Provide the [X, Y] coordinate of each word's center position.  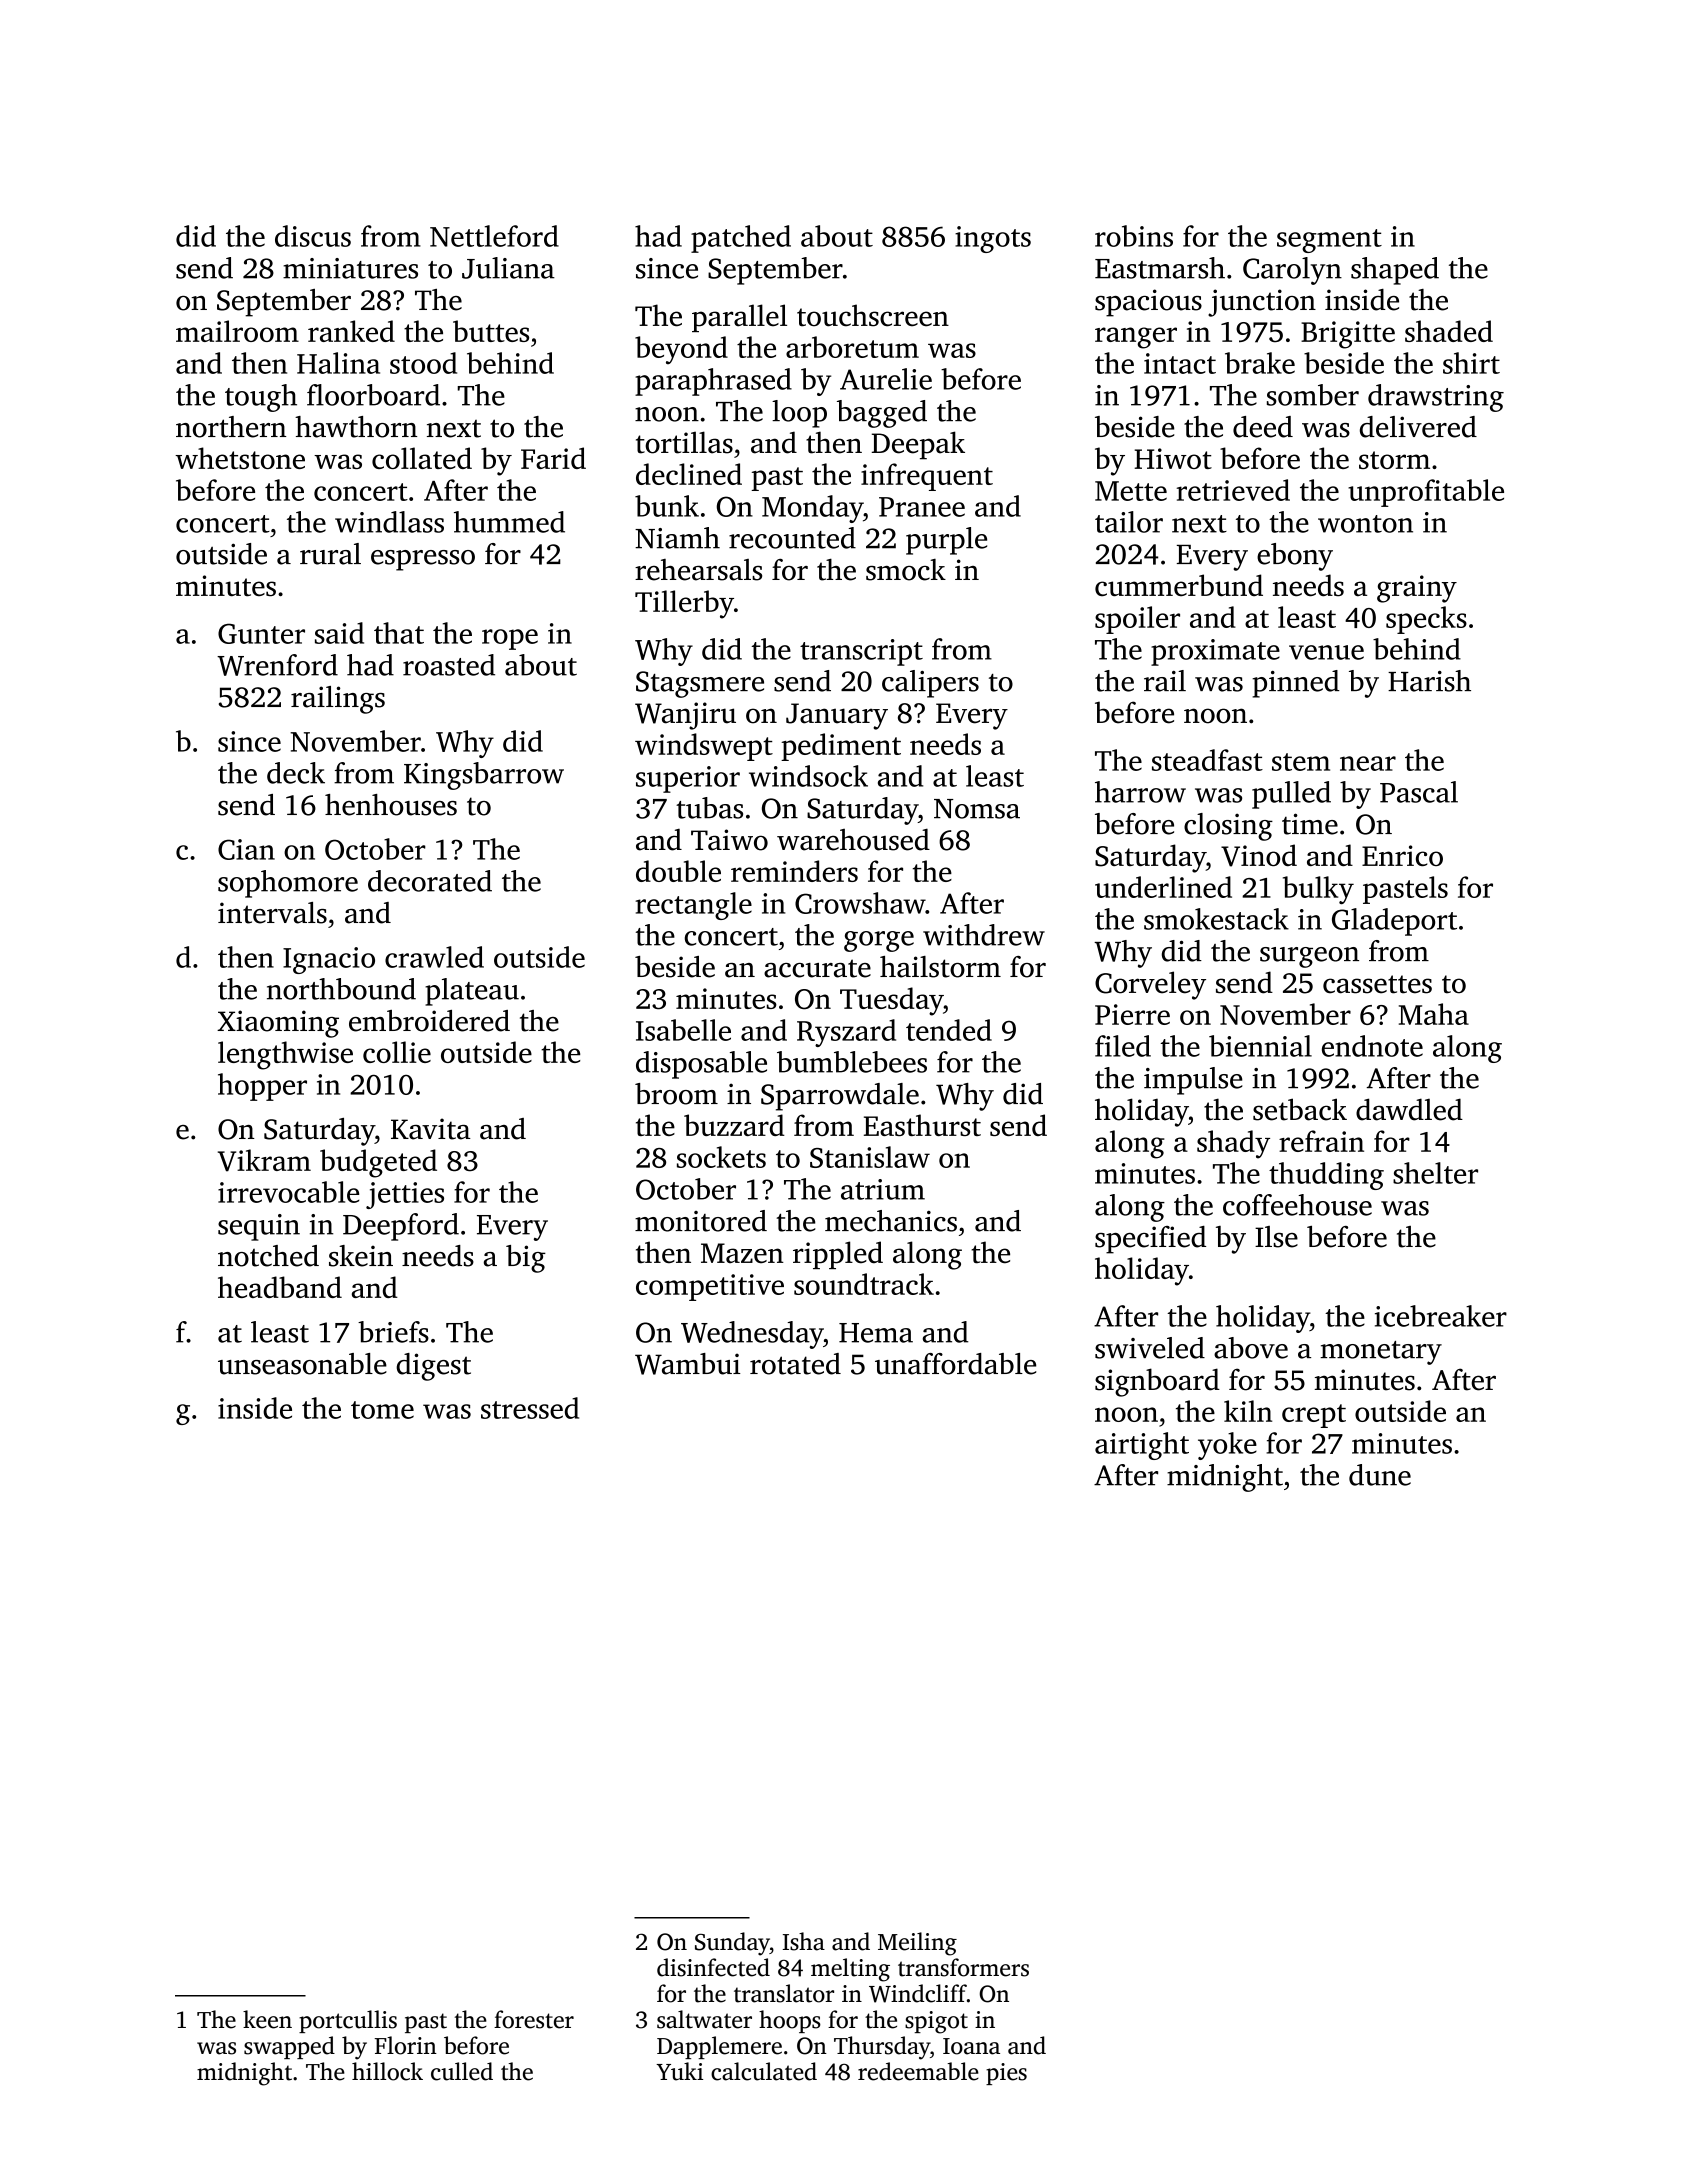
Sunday [732, 1944]
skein [361, 1256]
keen [267, 2019]
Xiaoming [278, 1024]
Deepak [918, 445]
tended [949, 1030]
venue [1326, 652]
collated [422, 458]
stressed [530, 1408]
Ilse [1276, 1237]
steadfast [1207, 760]
